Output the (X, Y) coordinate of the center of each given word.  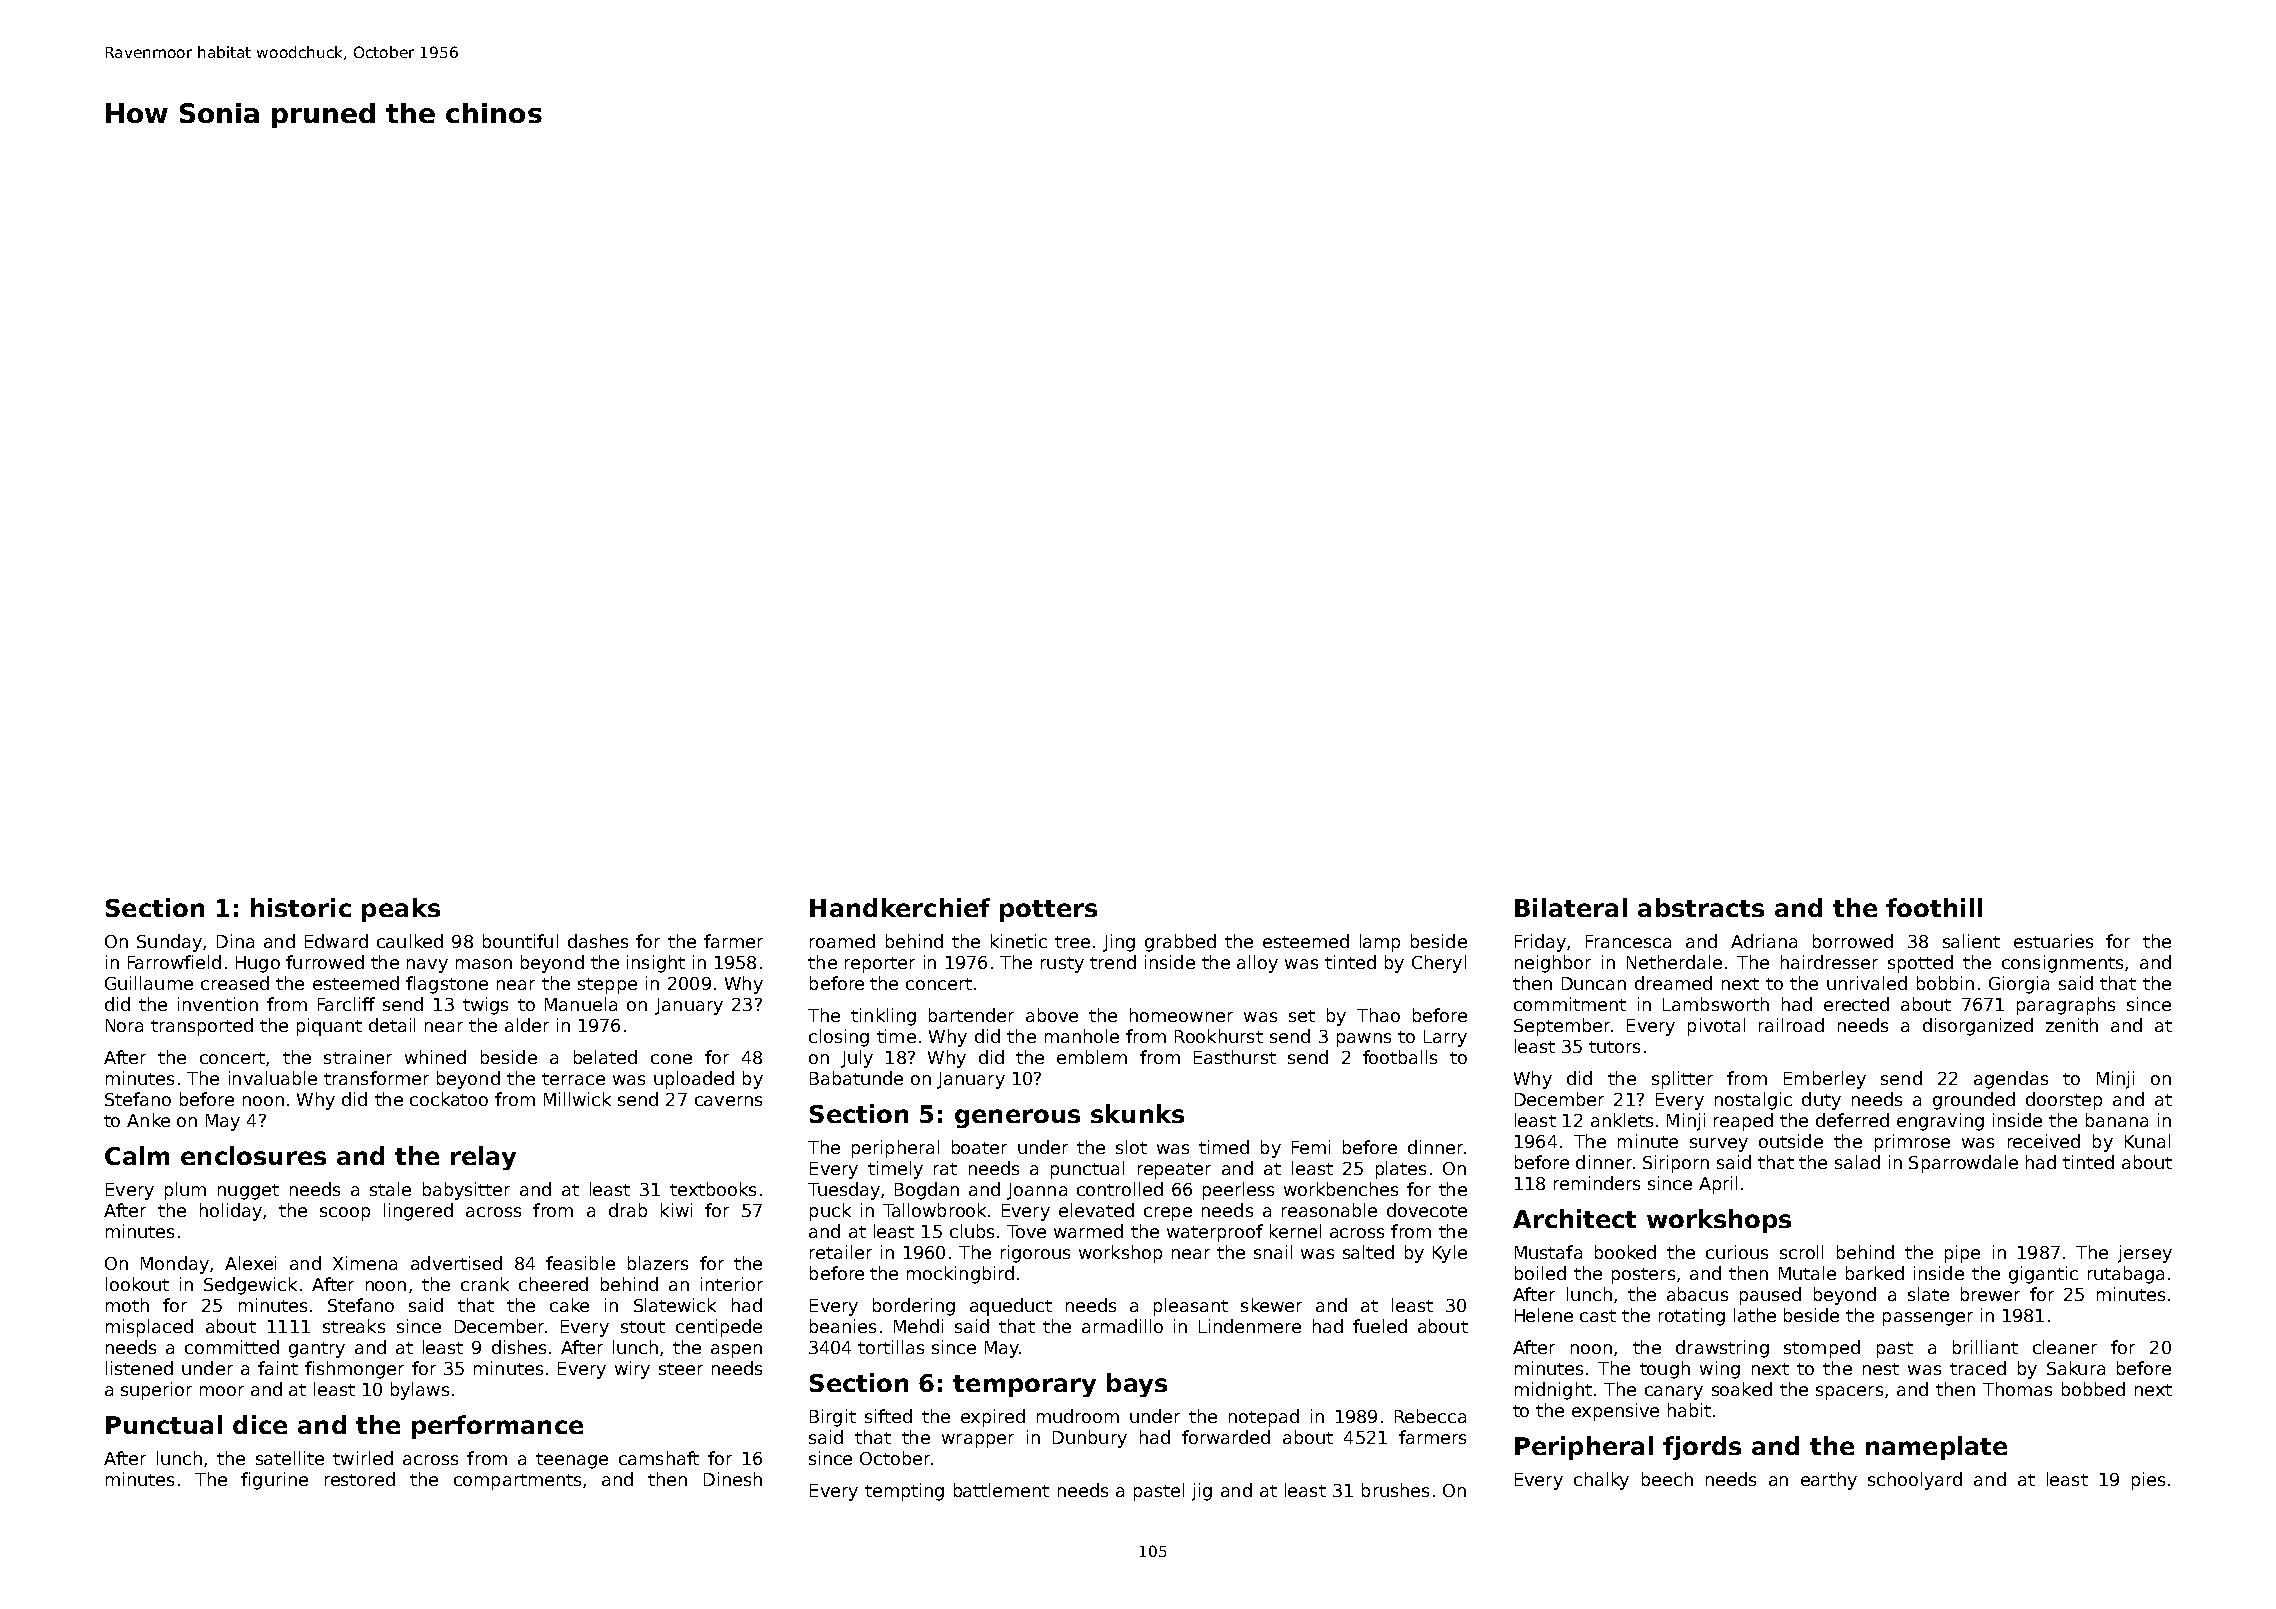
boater (979, 1147)
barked (1875, 1273)
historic (301, 907)
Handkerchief (900, 907)
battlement (1001, 1490)
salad (1857, 1162)
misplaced (149, 1328)
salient (1971, 941)
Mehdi (918, 1326)
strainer (358, 1057)
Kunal (2147, 1141)
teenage (572, 1461)
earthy (1829, 1481)
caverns (728, 1101)
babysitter (466, 1191)
